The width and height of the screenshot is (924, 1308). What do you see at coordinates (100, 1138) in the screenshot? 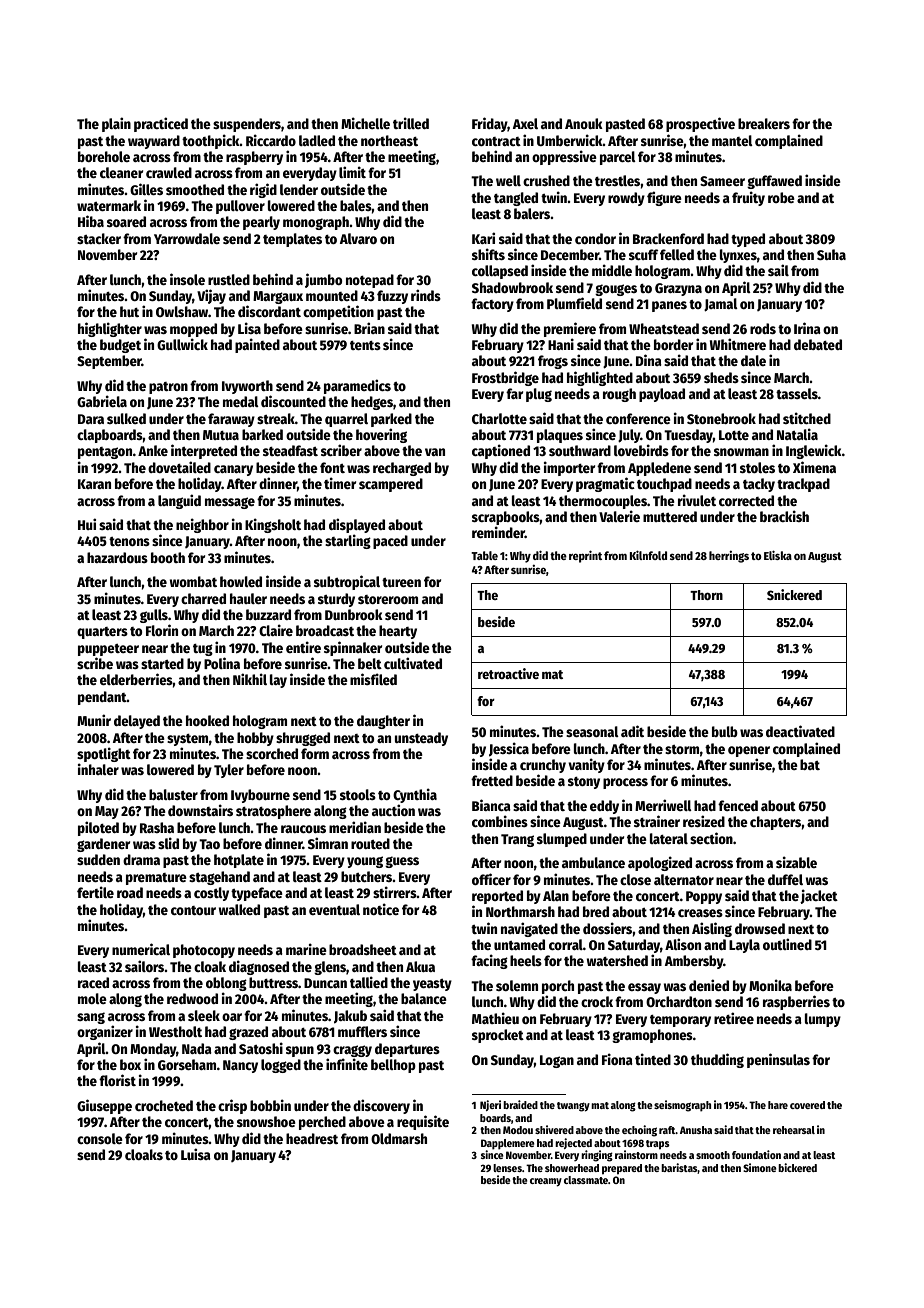
I see `console` at bounding box center [100, 1138].
